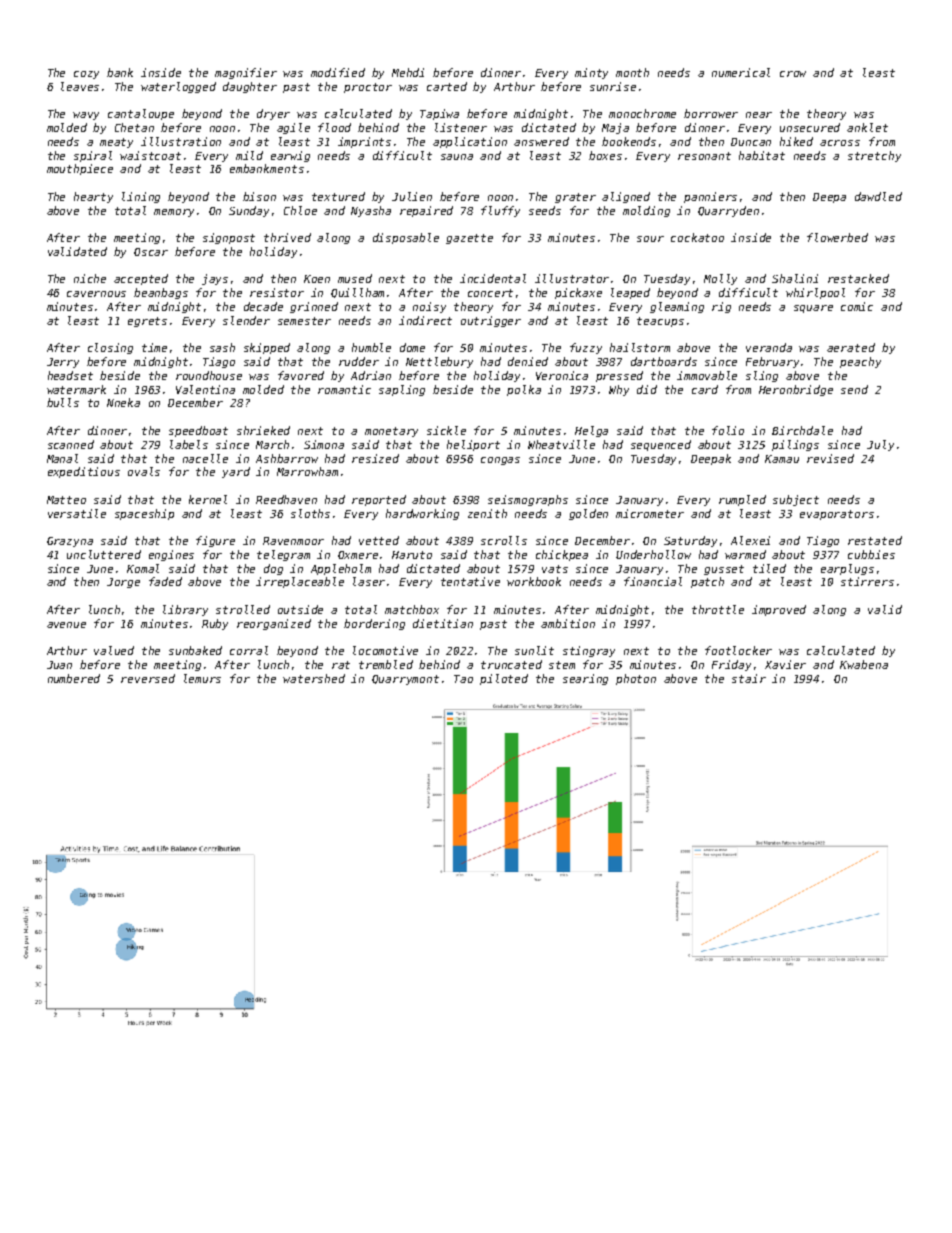 The height and width of the screenshot is (1233, 952). What do you see at coordinates (338, 72) in the screenshot?
I see `modified` at bounding box center [338, 72].
